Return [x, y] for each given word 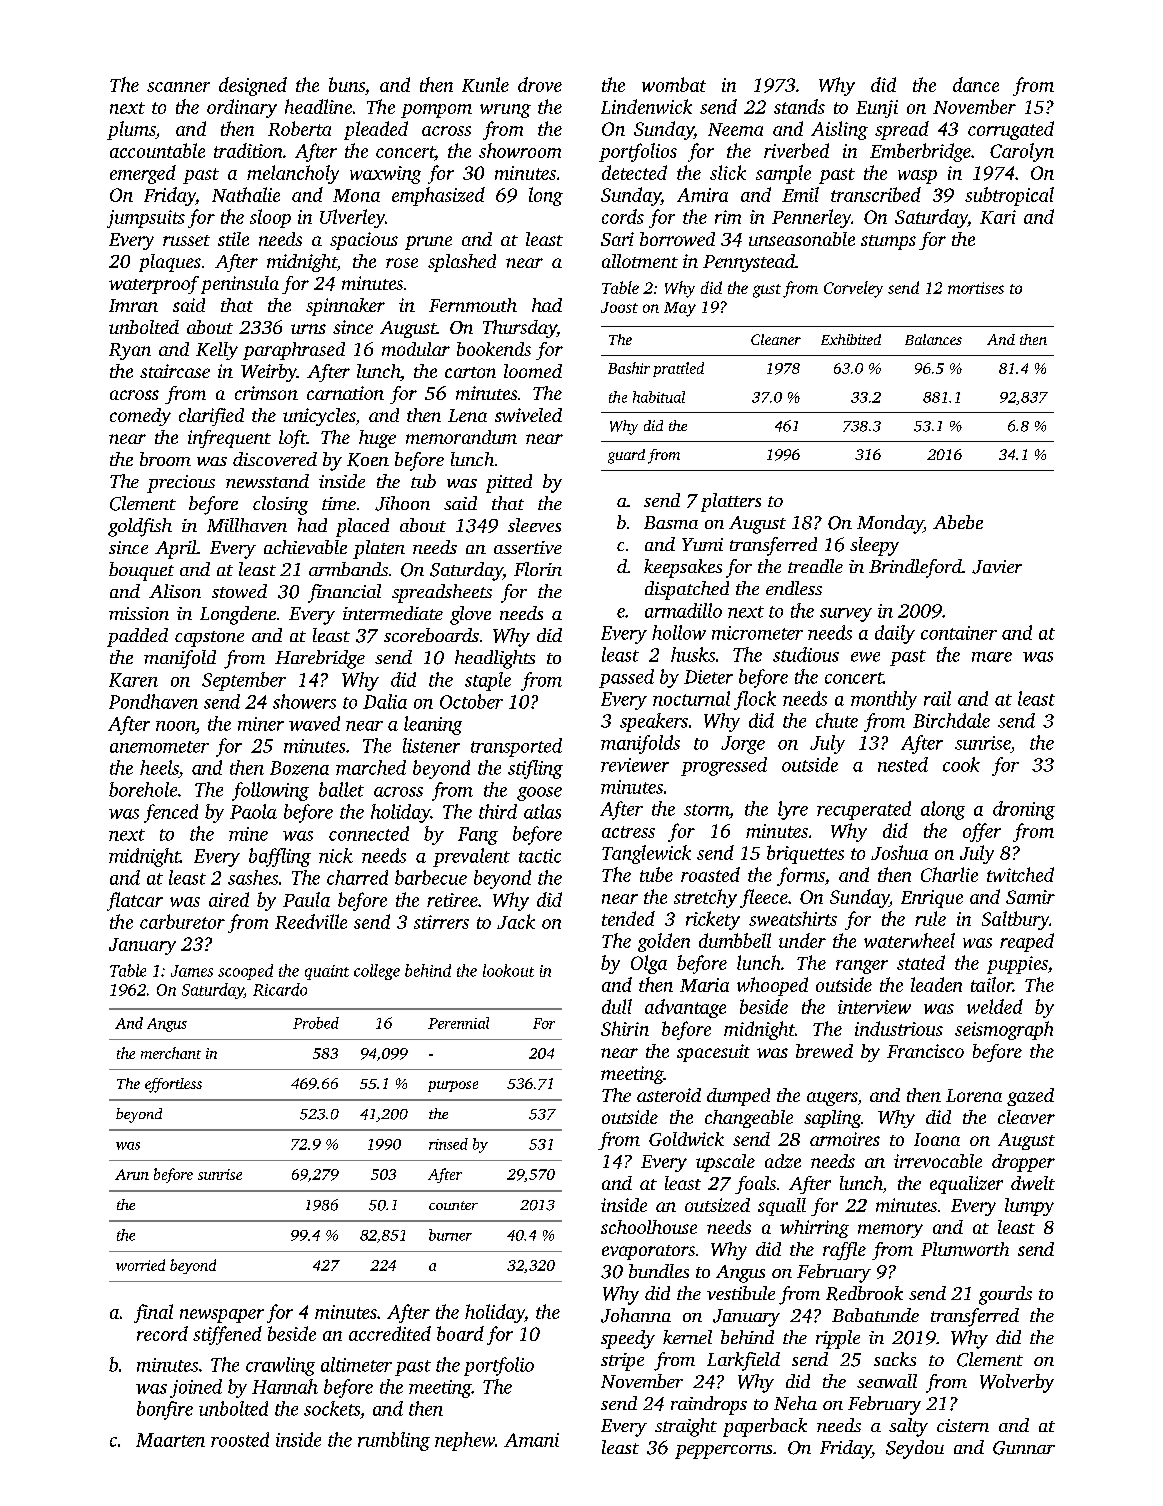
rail [937, 698]
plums [131, 130]
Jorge [743, 745]
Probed [316, 1023]
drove [540, 84]
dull [617, 1006]
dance [976, 84]
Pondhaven [153, 701]
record [162, 1333]
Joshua [899, 852]
